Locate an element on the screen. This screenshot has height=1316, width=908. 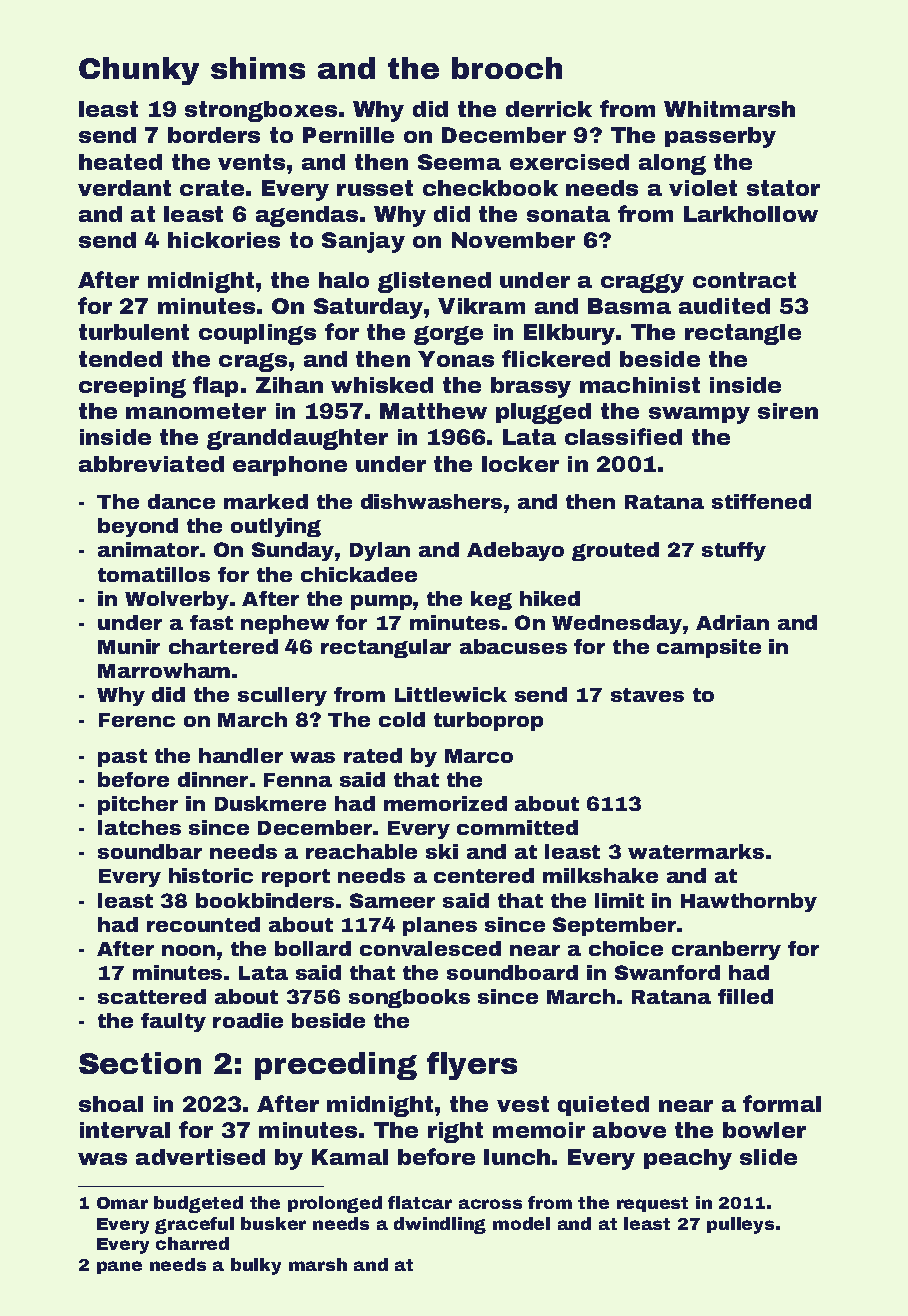
dwindling is located at coordinates (440, 1225).
